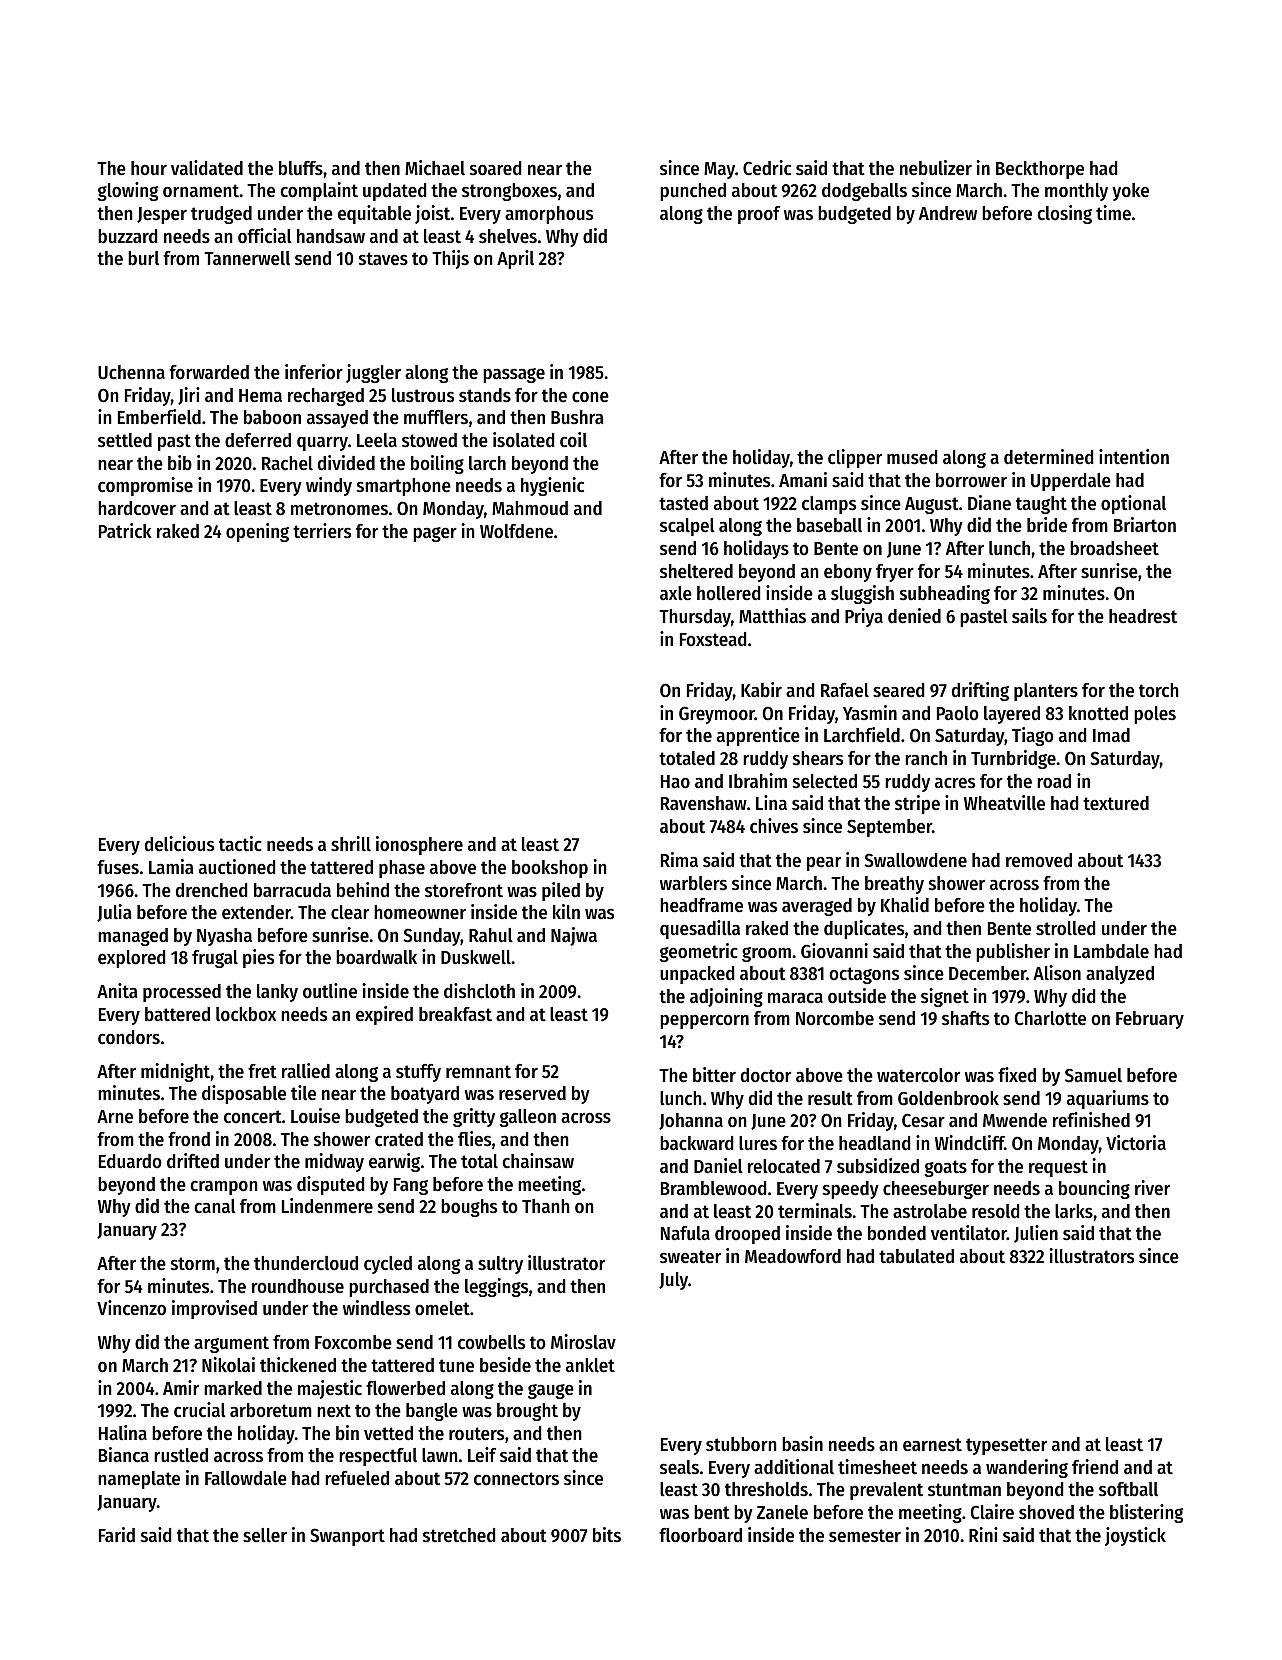 This screenshot has width=1282, height=1660. I want to click on groom, so click(766, 954).
